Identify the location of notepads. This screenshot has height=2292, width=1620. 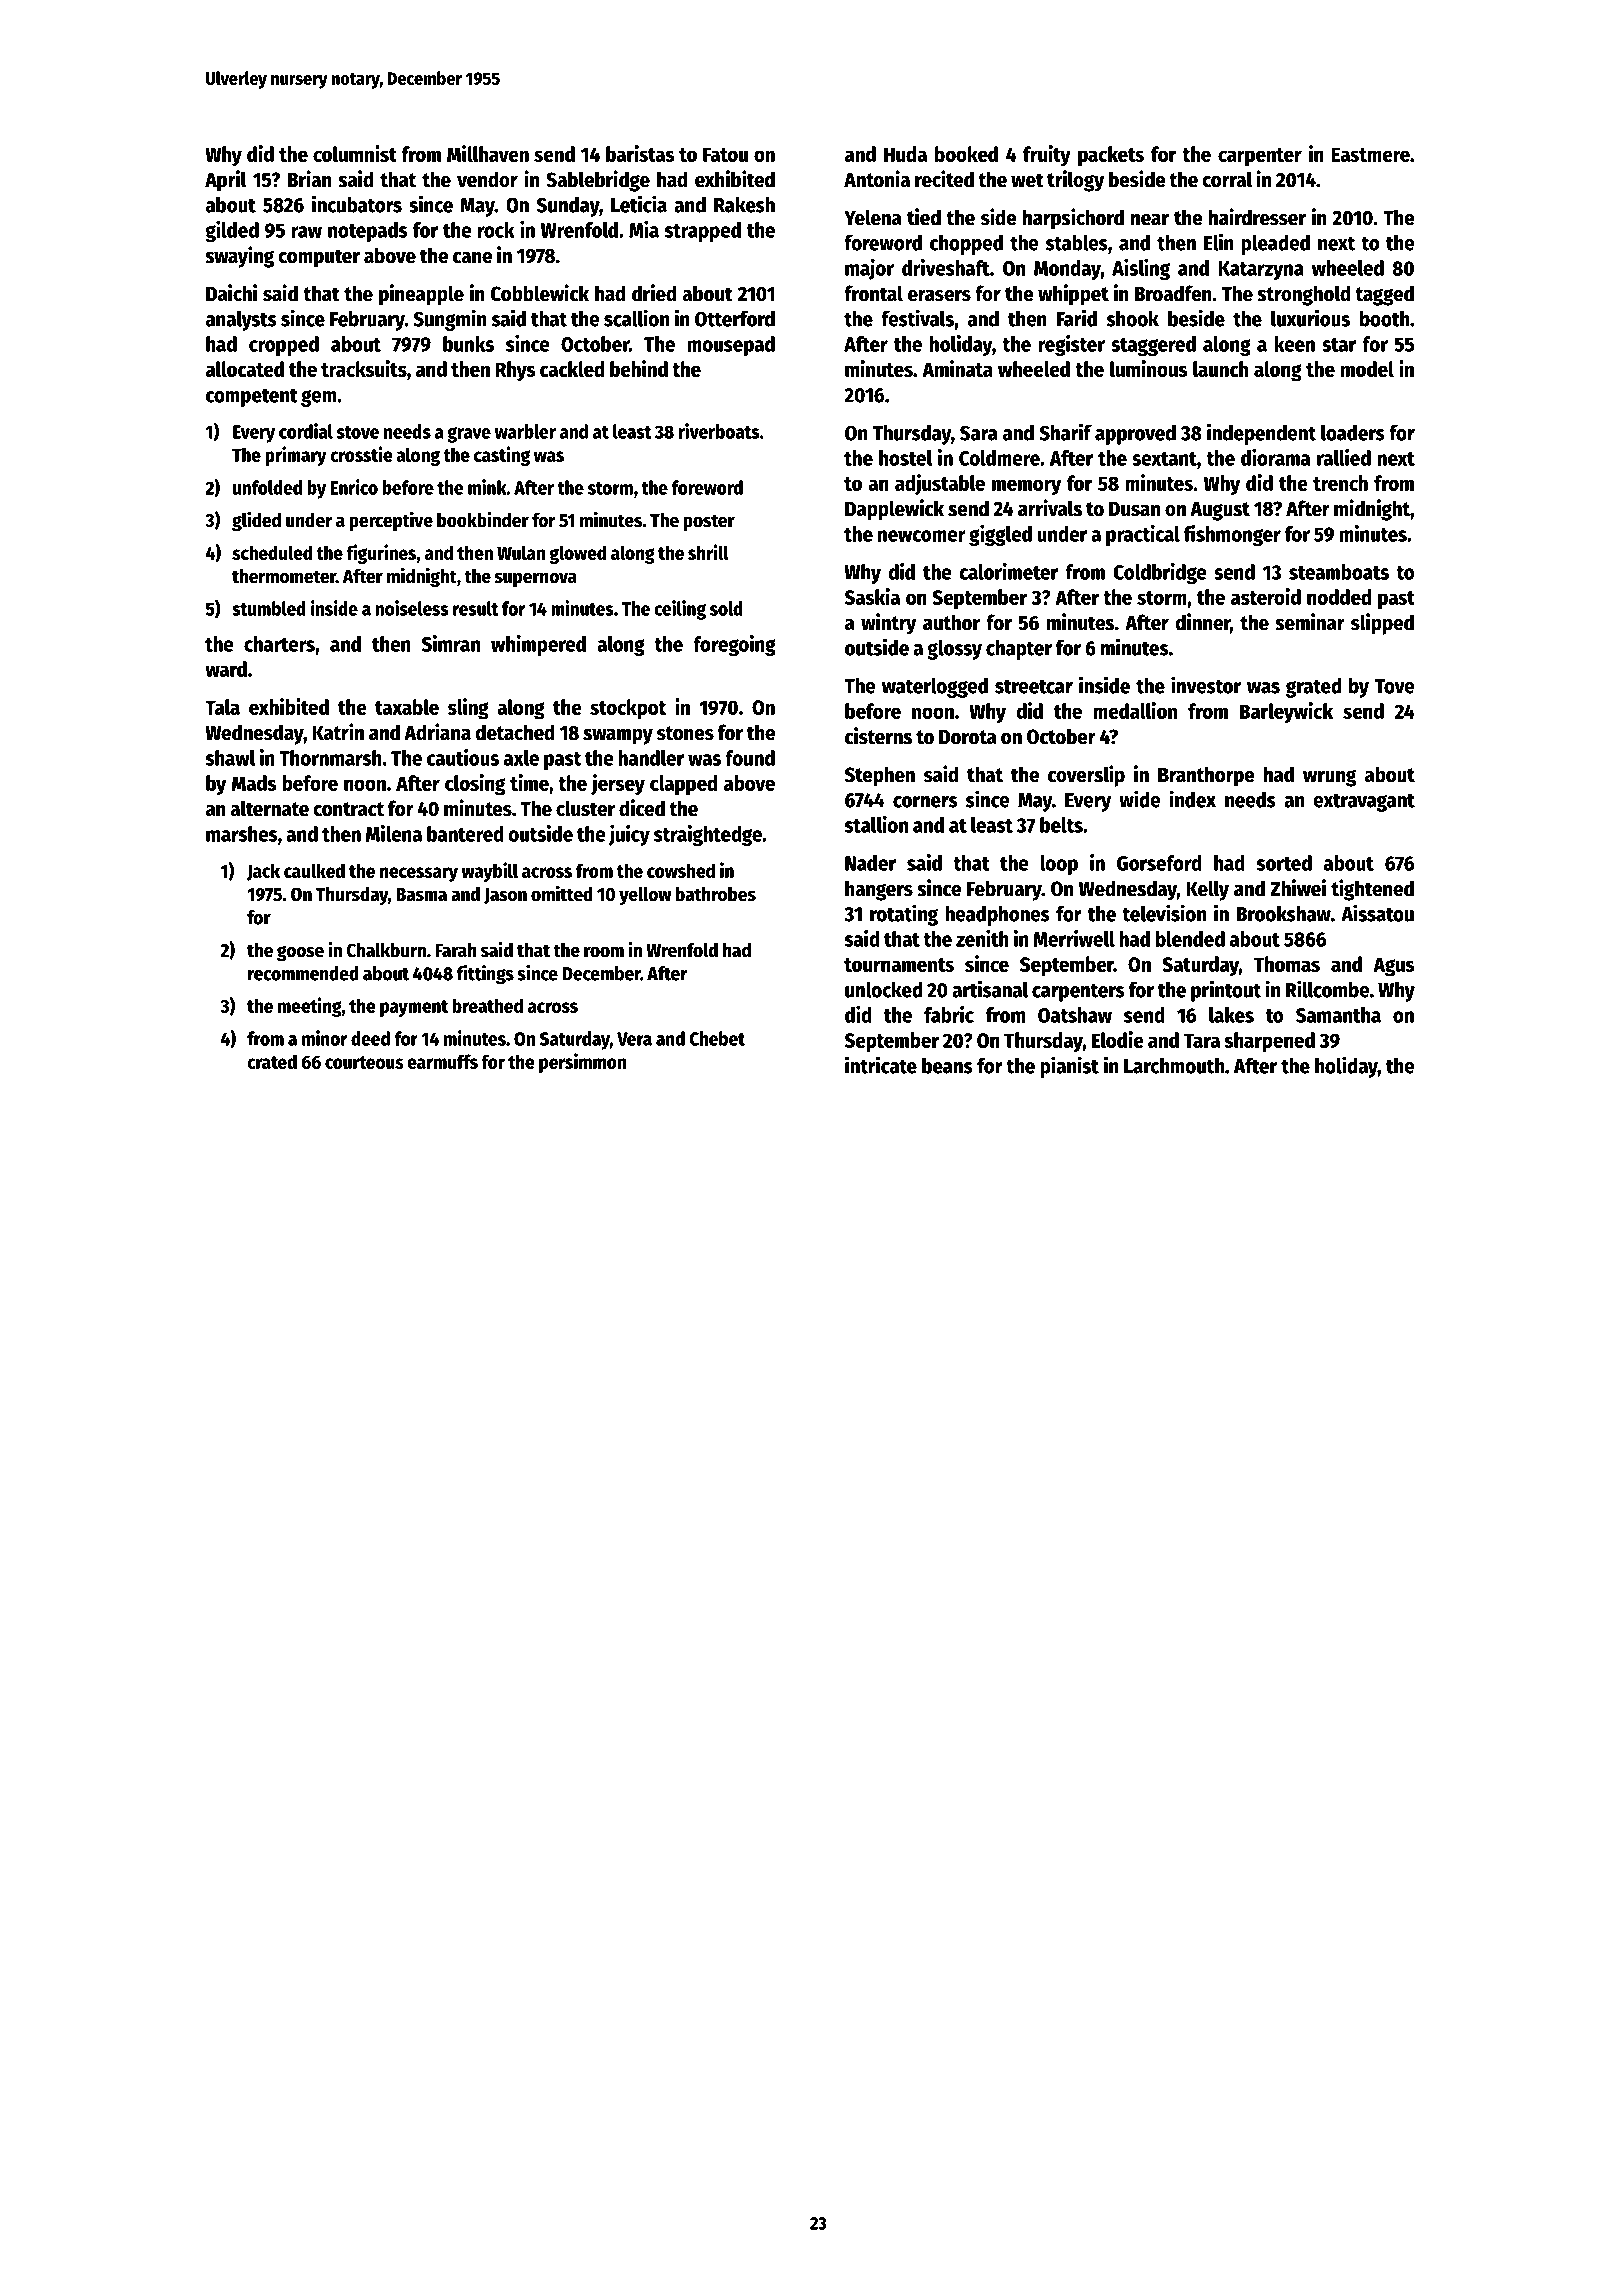
(367, 232).
